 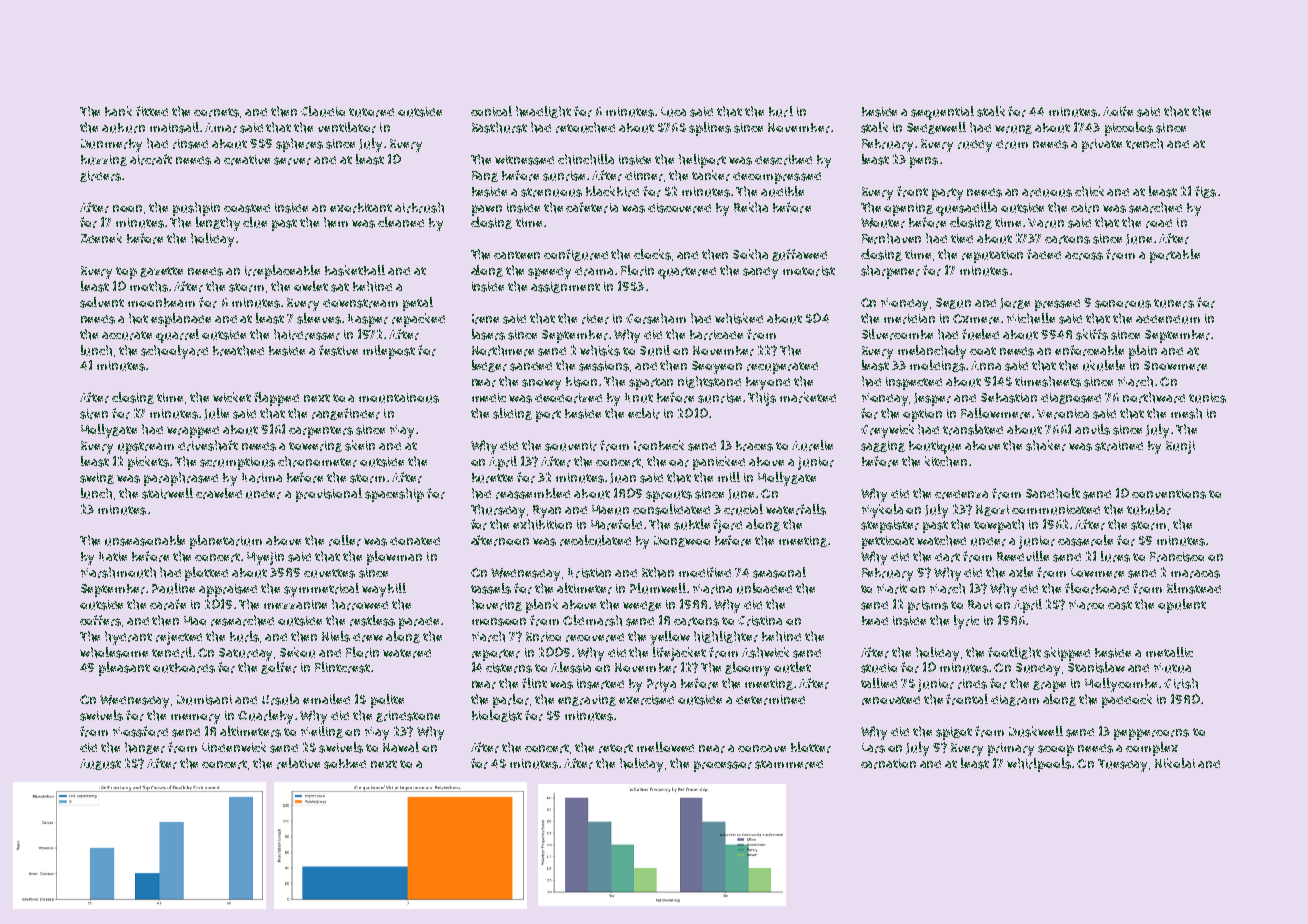 What do you see at coordinates (1207, 398) in the screenshot?
I see `tunics` at bounding box center [1207, 398].
